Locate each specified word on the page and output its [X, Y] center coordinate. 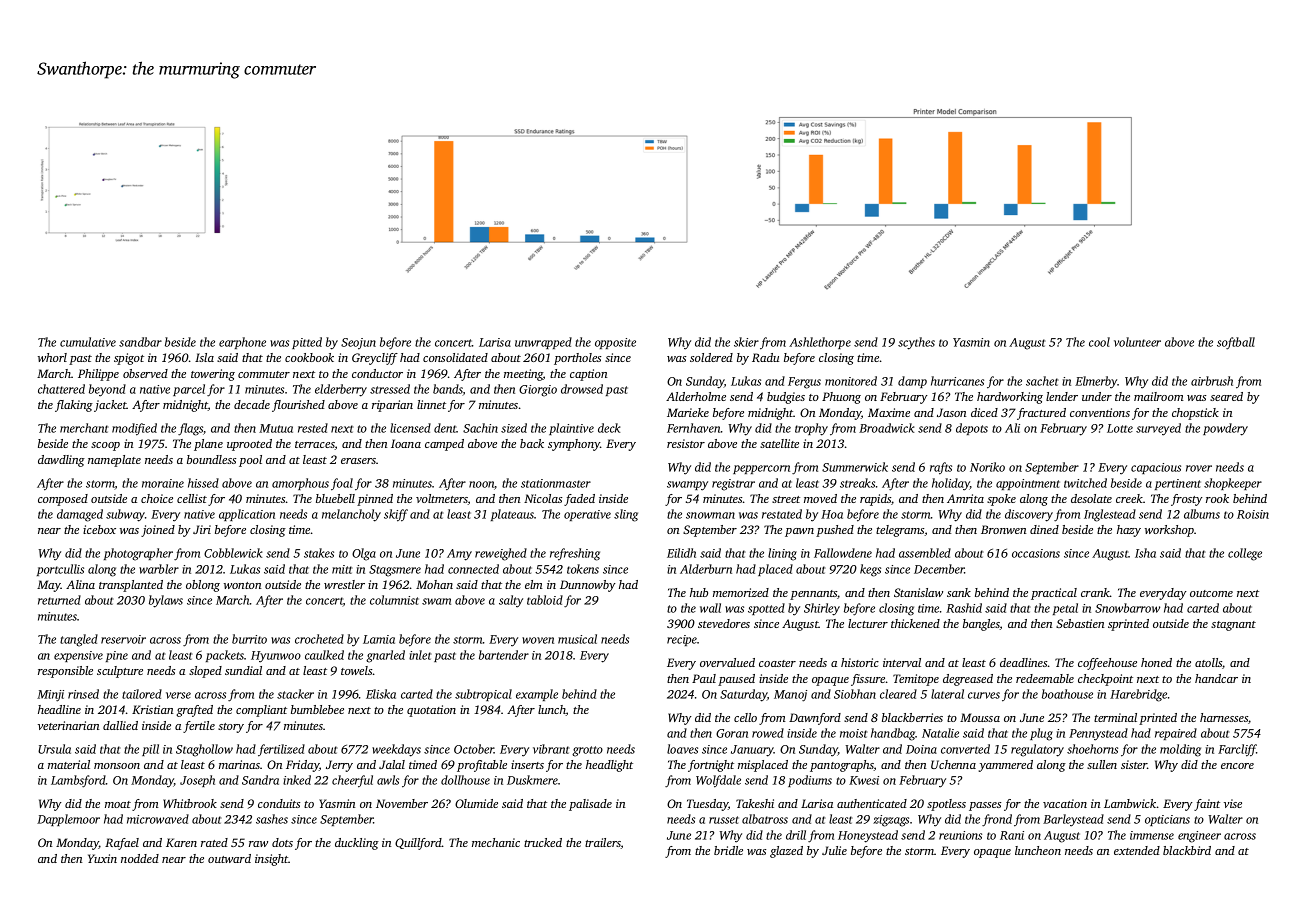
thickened [915, 623]
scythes [916, 343]
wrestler [344, 584]
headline [59, 709]
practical [1054, 594]
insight [272, 860]
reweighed [501, 554]
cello [745, 717]
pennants [813, 595]
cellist [192, 498]
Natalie [940, 733]
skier [746, 342]
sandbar [140, 342]
